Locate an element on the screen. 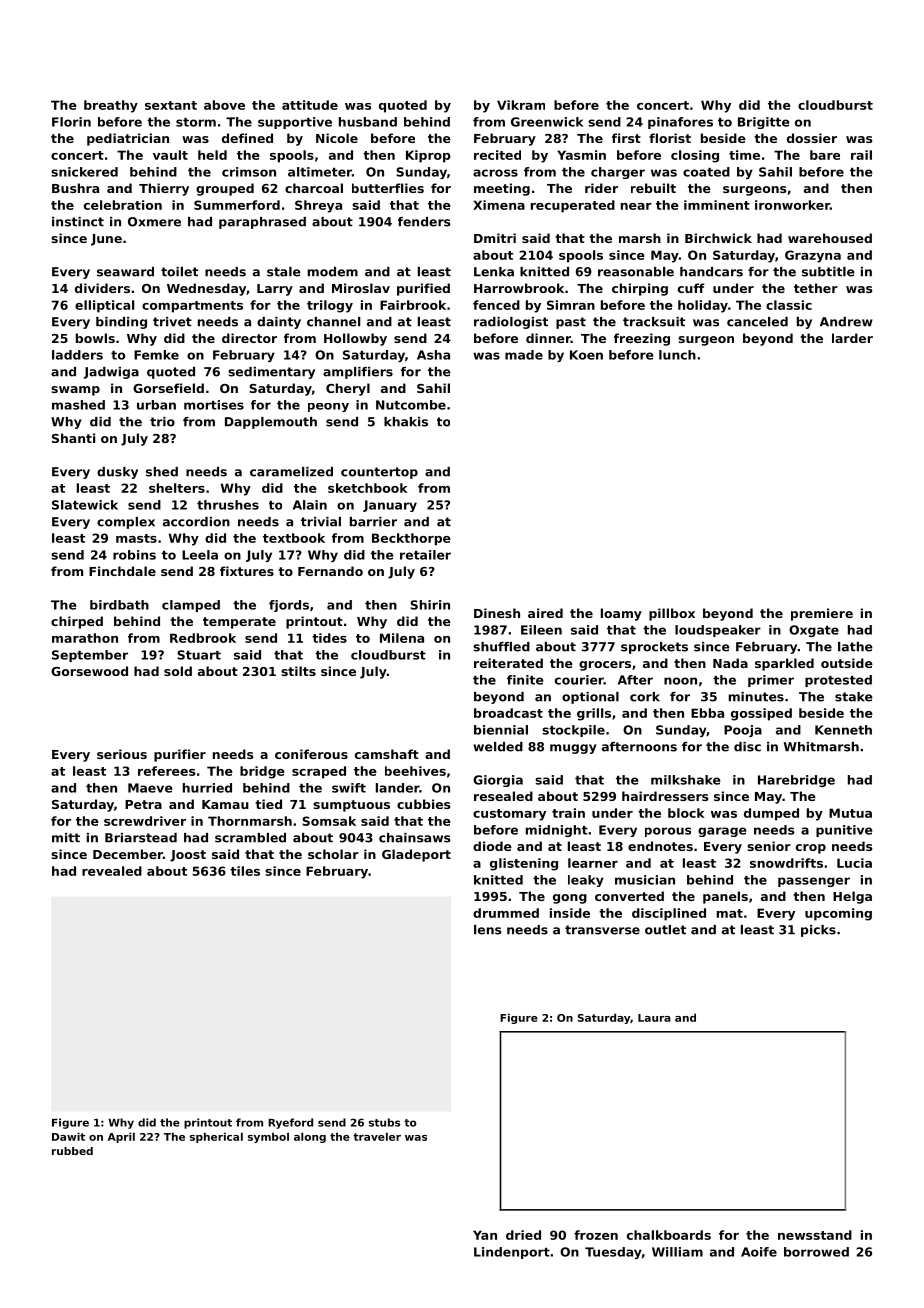 The width and height of the screenshot is (924, 1308). stubs is located at coordinates (384, 1122).
